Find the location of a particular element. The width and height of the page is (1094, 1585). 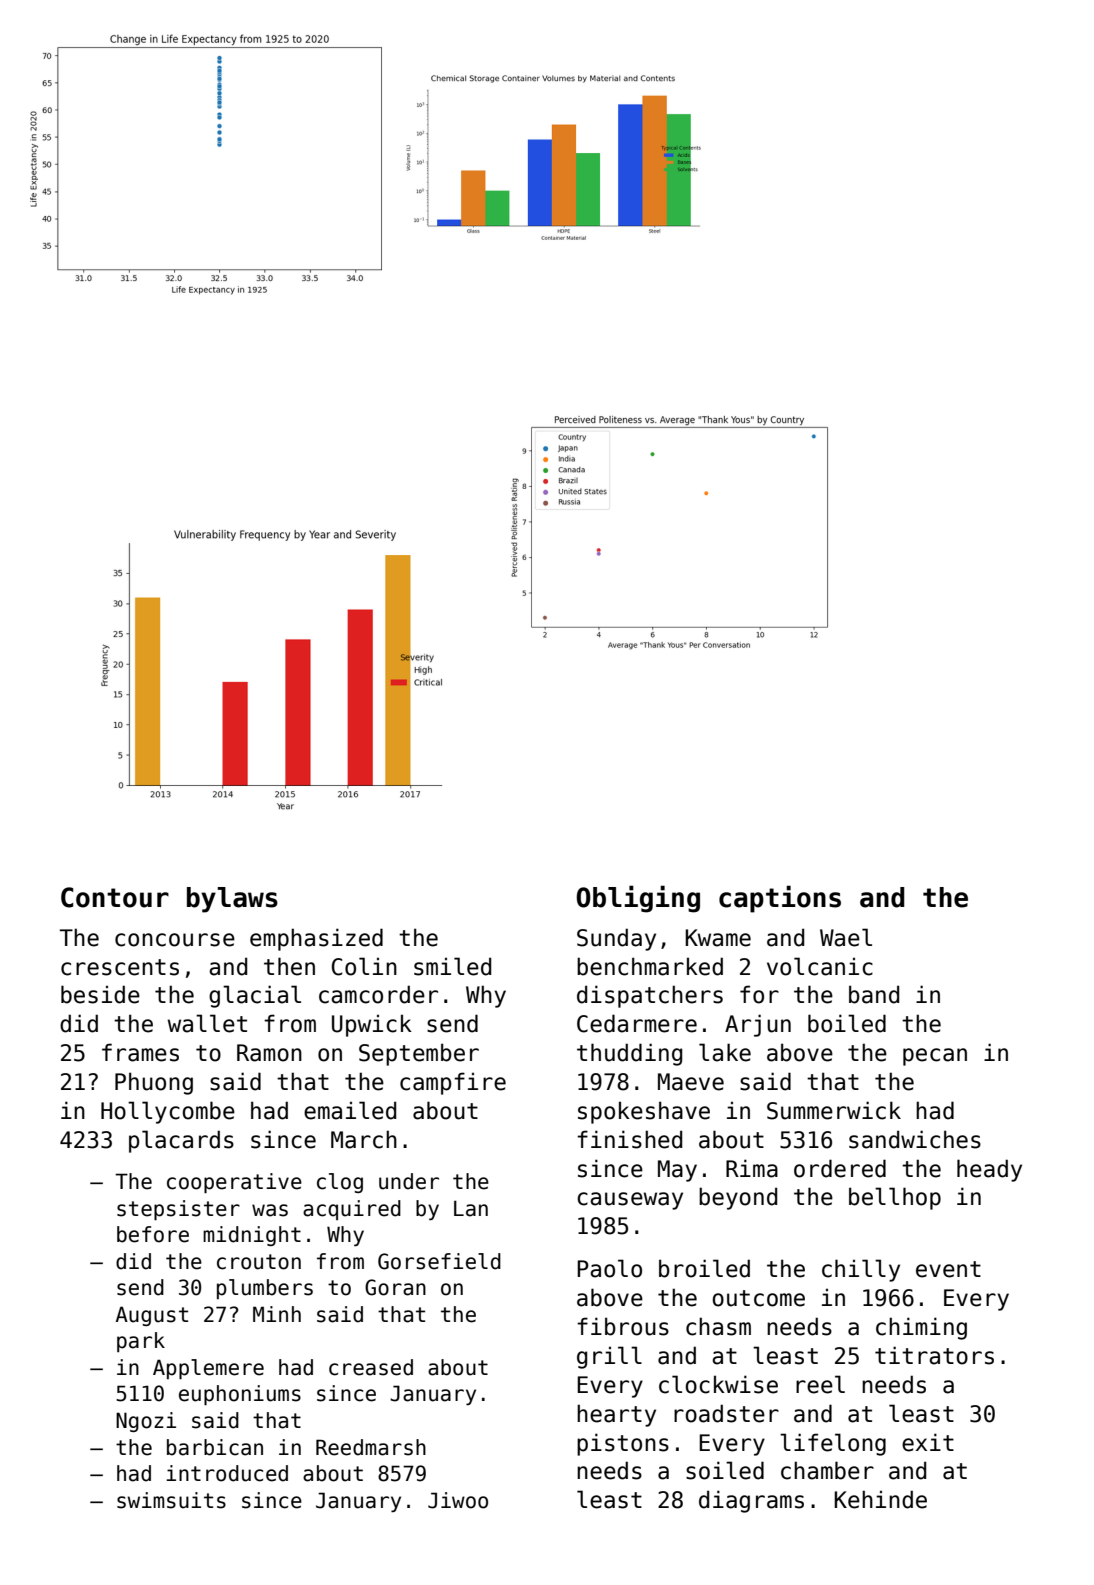

Cedarmere is located at coordinates (637, 1023).
